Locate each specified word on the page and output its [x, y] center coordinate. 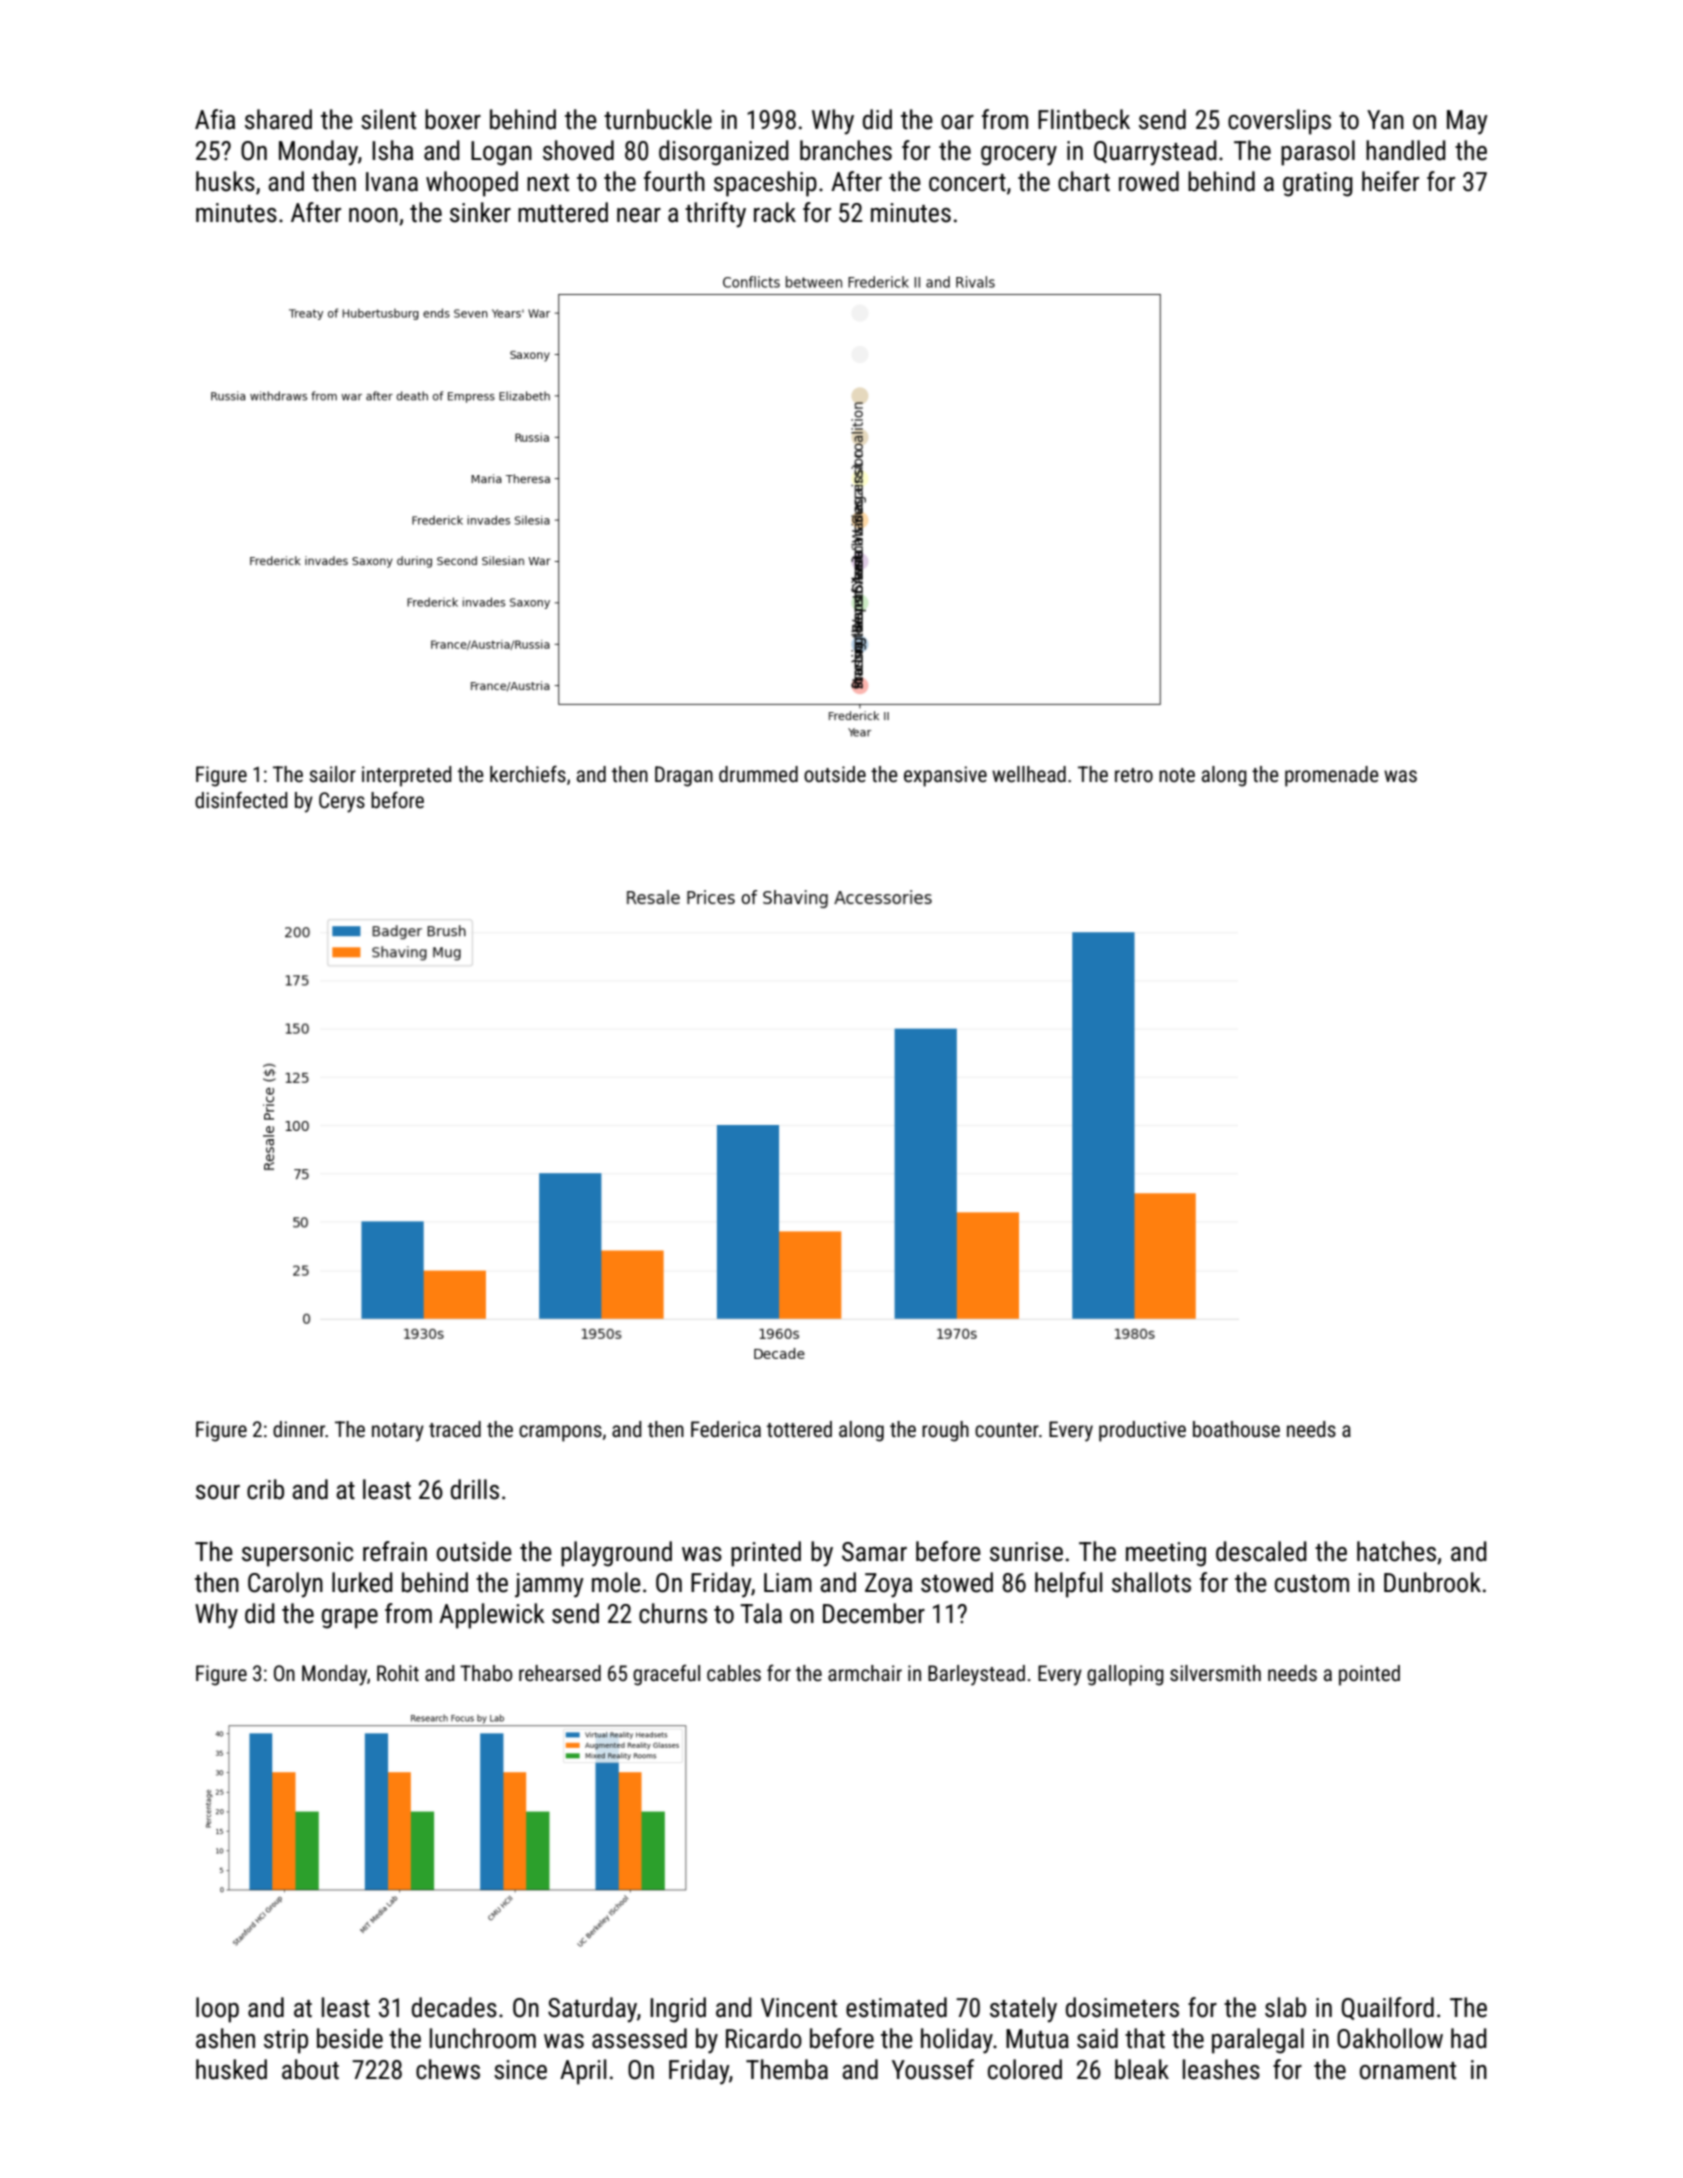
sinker [480, 212]
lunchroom [483, 2038]
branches [846, 150]
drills [475, 1489]
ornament [1408, 2071]
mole [616, 1582]
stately [1023, 2010]
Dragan [684, 776]
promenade [1332, 776]
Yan [1385, 120]
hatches [1396, 1551]
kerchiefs [528, 774]
